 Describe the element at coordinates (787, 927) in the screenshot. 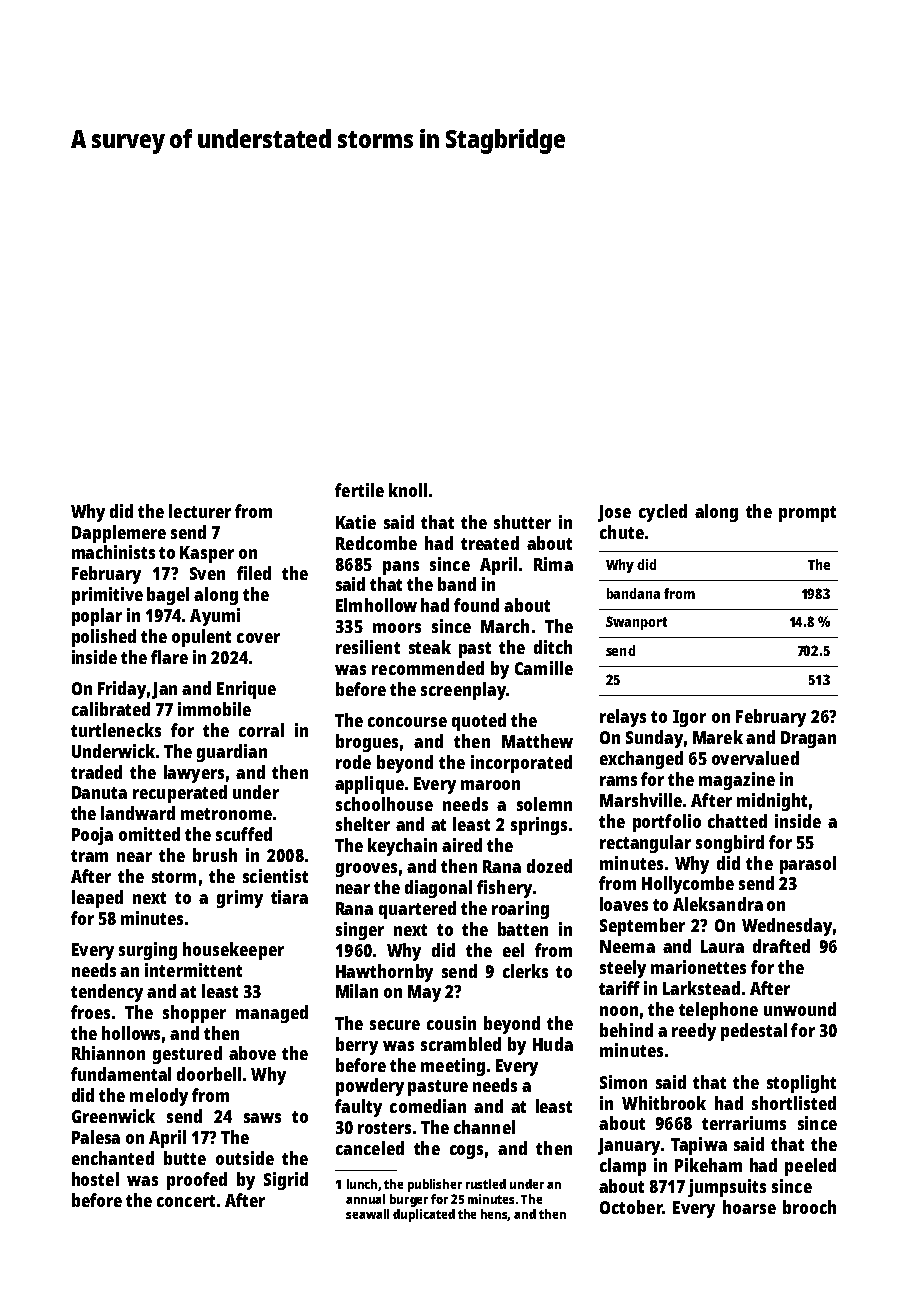

I see `Wednesday` at that location.
